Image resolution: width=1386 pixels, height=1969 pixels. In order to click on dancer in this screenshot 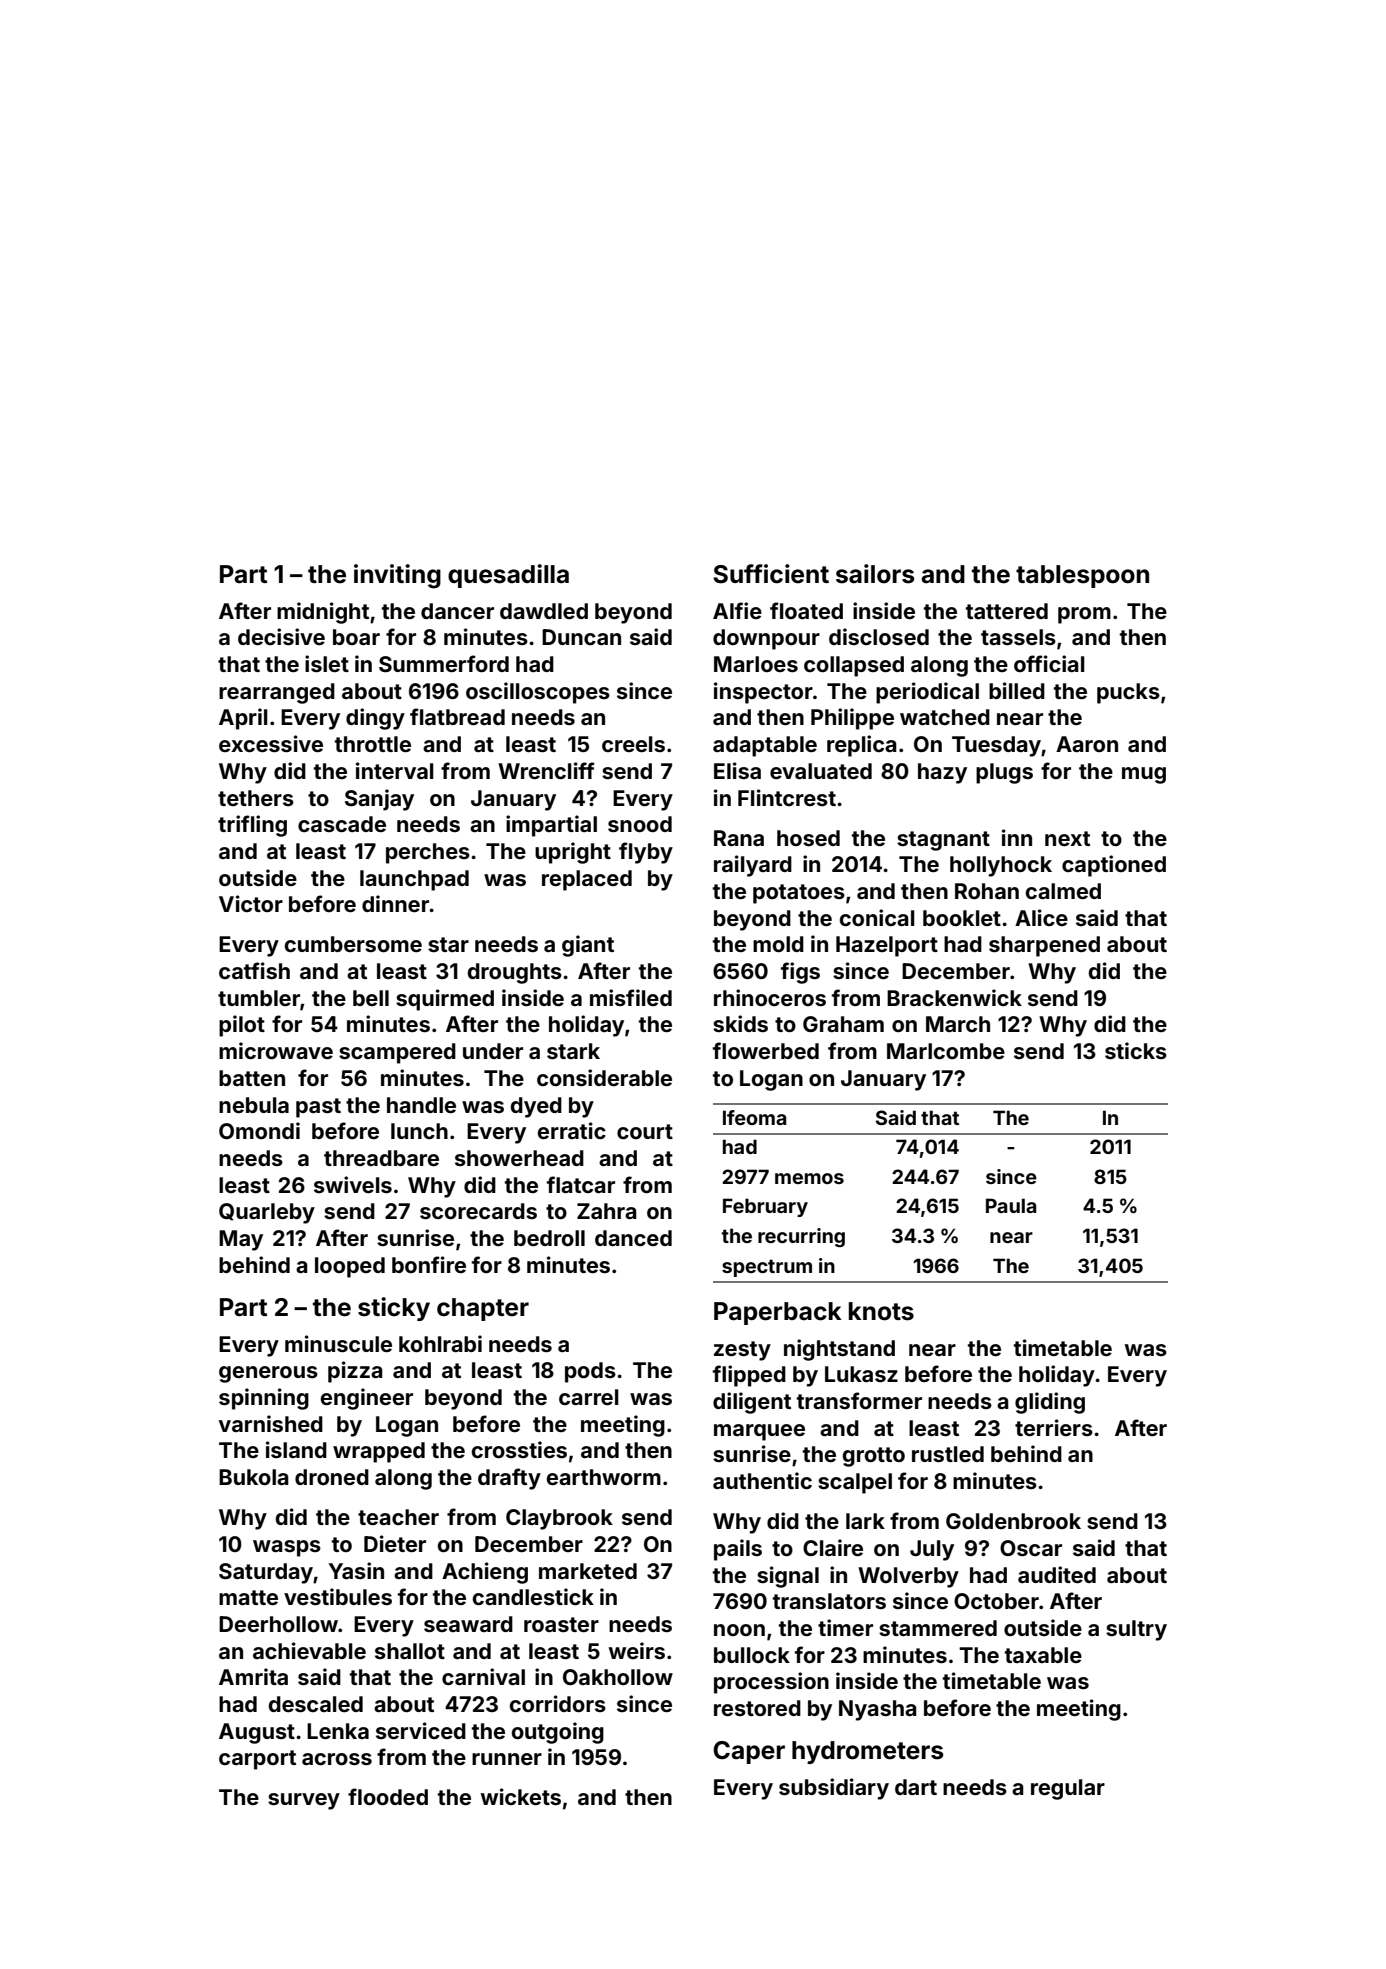, I will do `click(457, 611)`.
